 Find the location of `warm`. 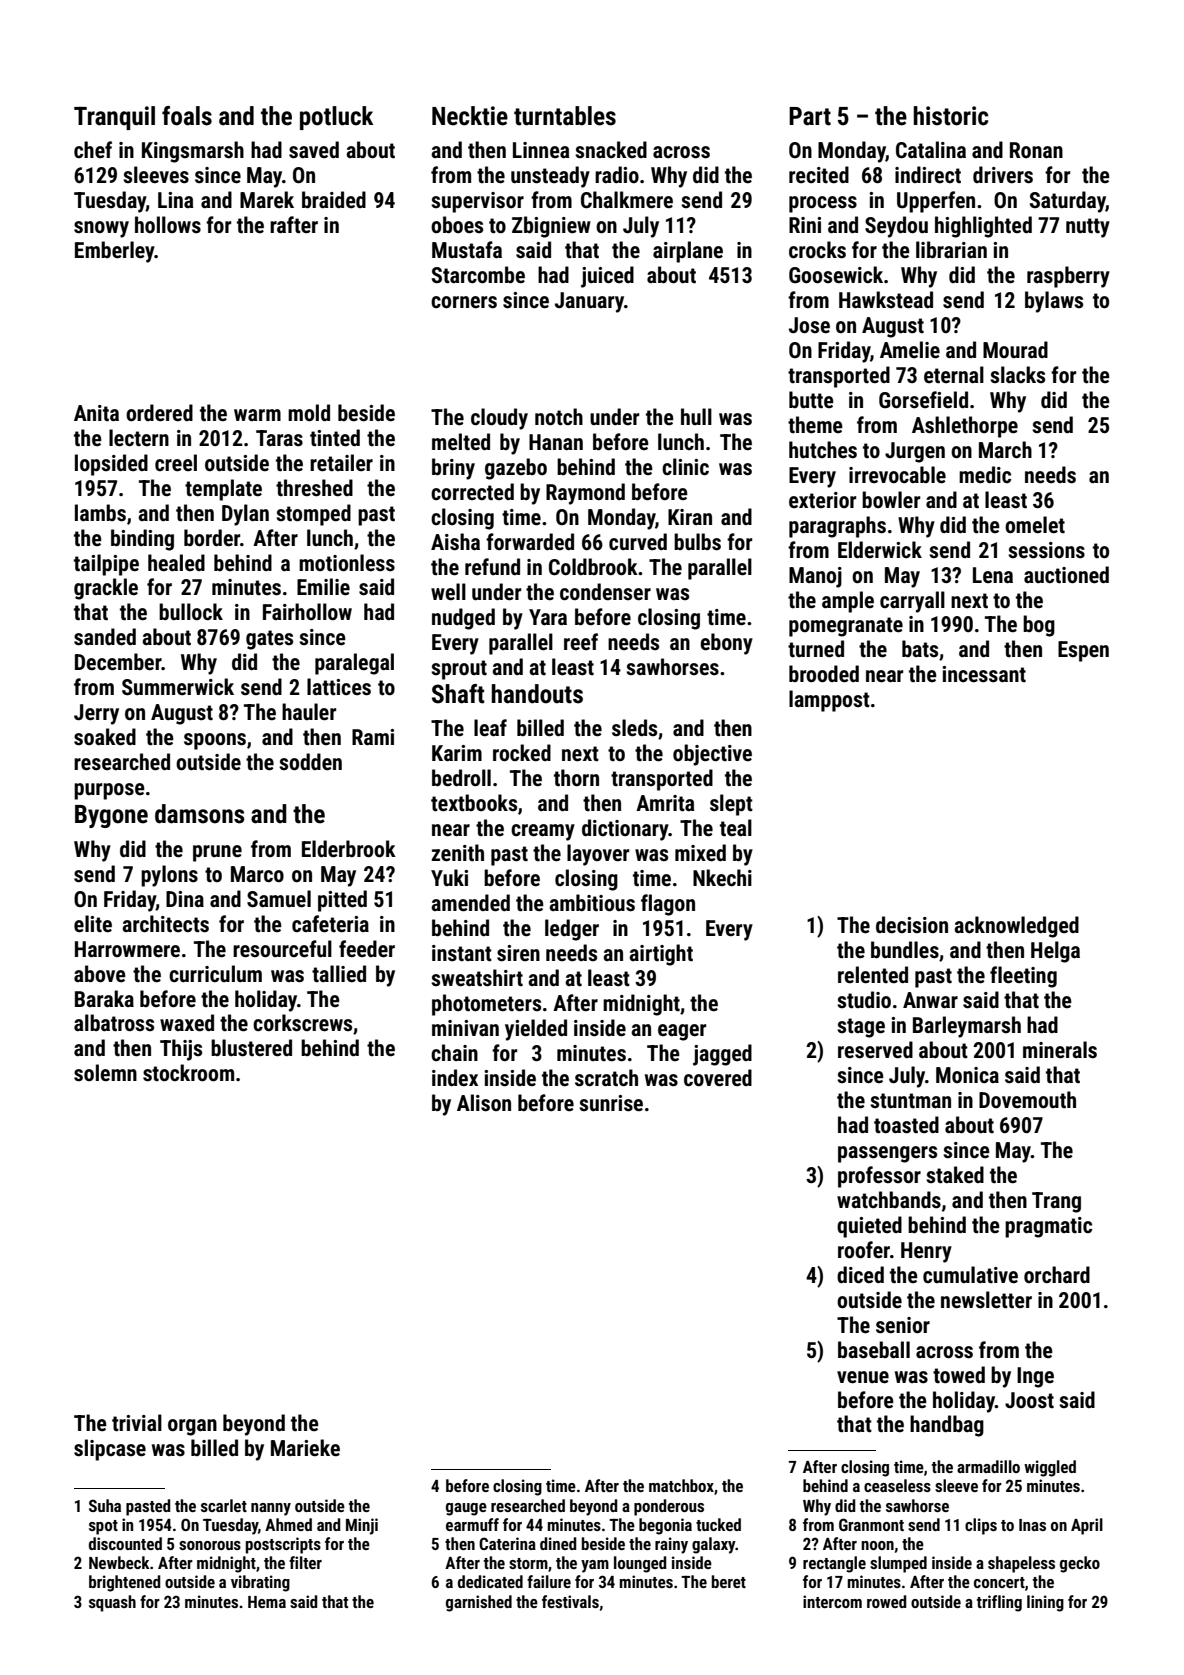

warm is located at coordinates (257, 415).
